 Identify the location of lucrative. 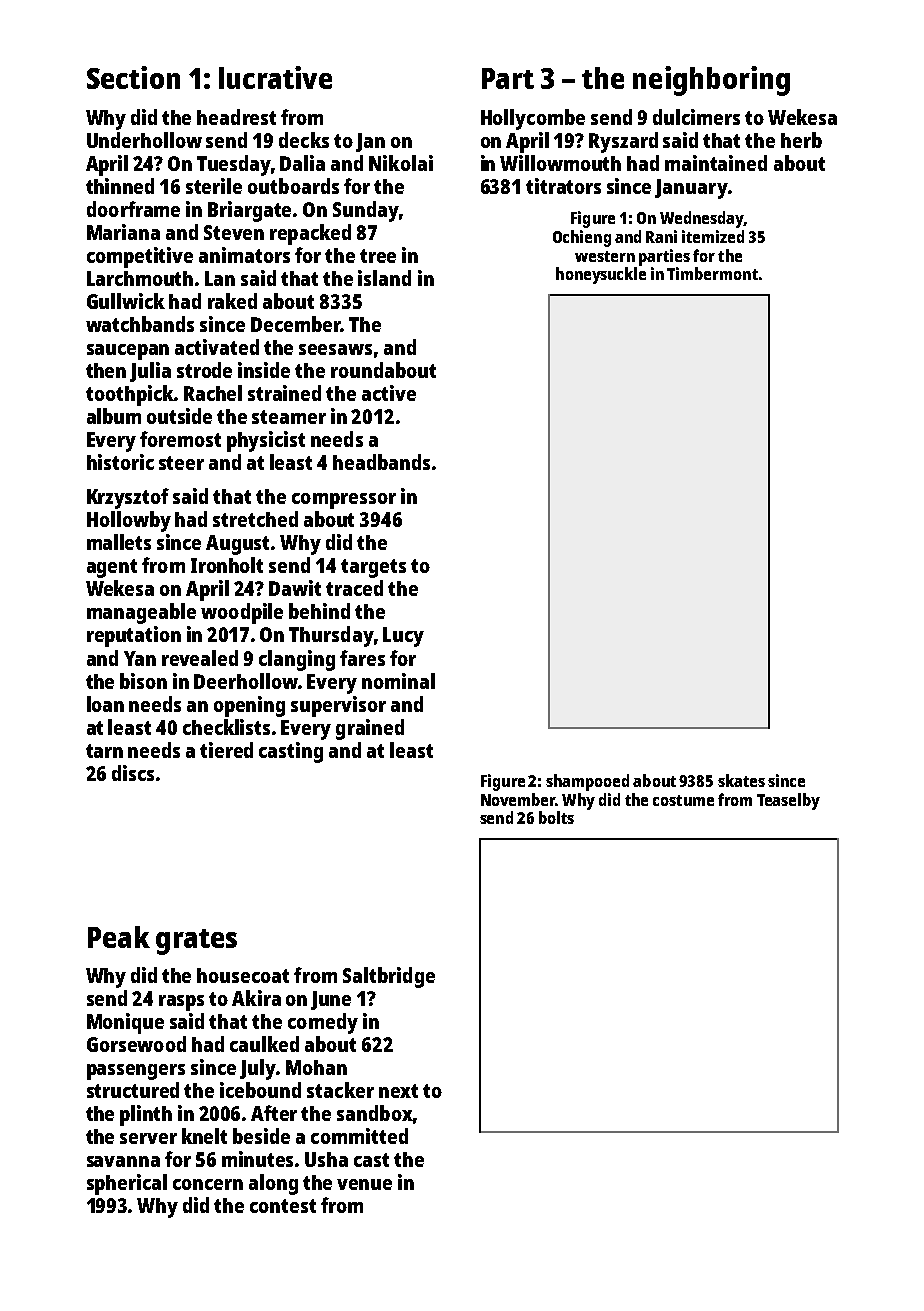
(275, 77).
